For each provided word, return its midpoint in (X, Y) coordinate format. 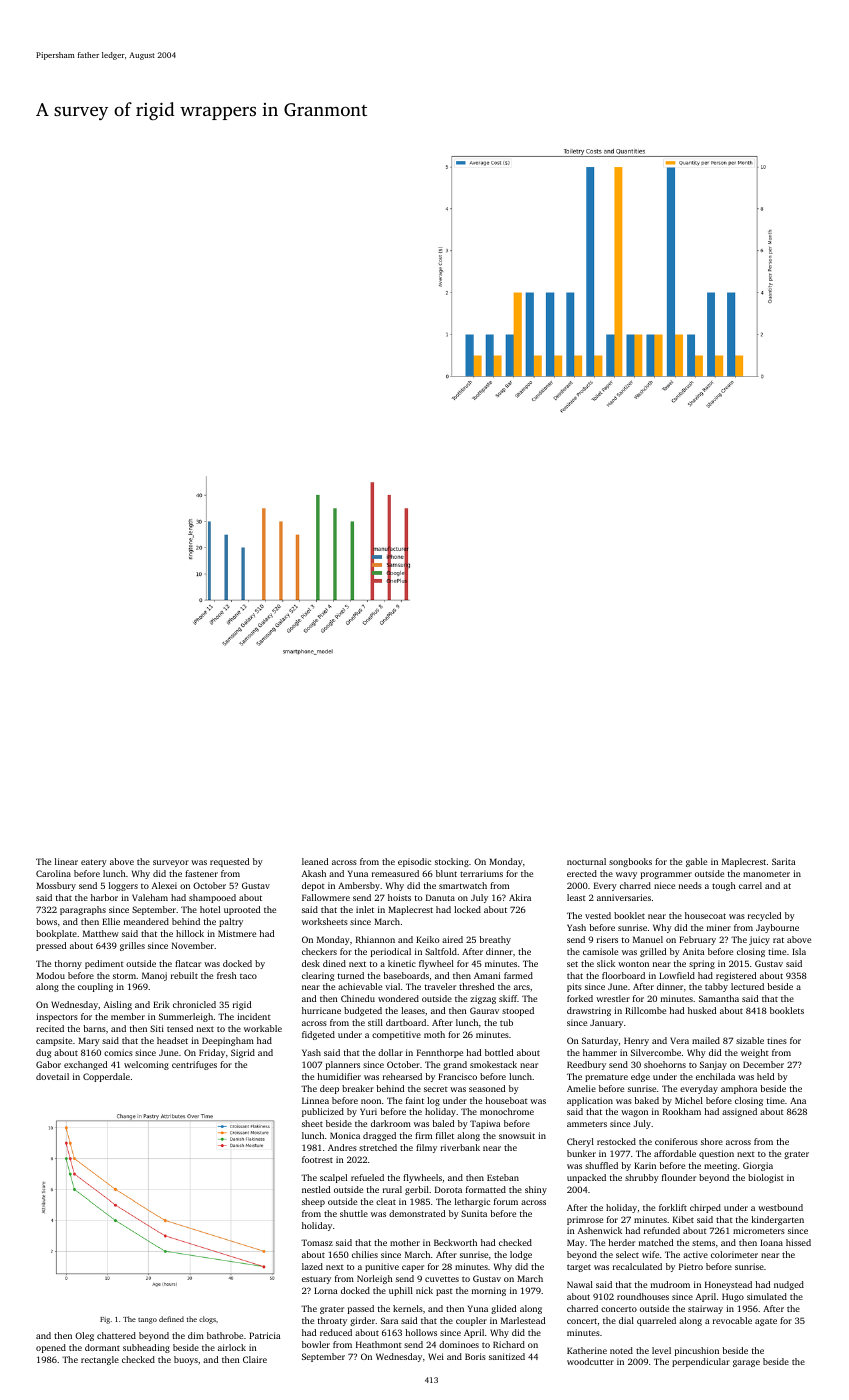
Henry (636, 1041)
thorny (68, 964)
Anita (693, 951)
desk (311, 963)
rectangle (100, 1360)
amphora (739, 1089)
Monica (345, 1135)
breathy (495, 940)
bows (46, 921)
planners (343, 1065)
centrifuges (194, 1065)
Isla (799, 951)
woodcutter (590, 1361)
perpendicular (701, 1362)
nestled (316, 1189)
